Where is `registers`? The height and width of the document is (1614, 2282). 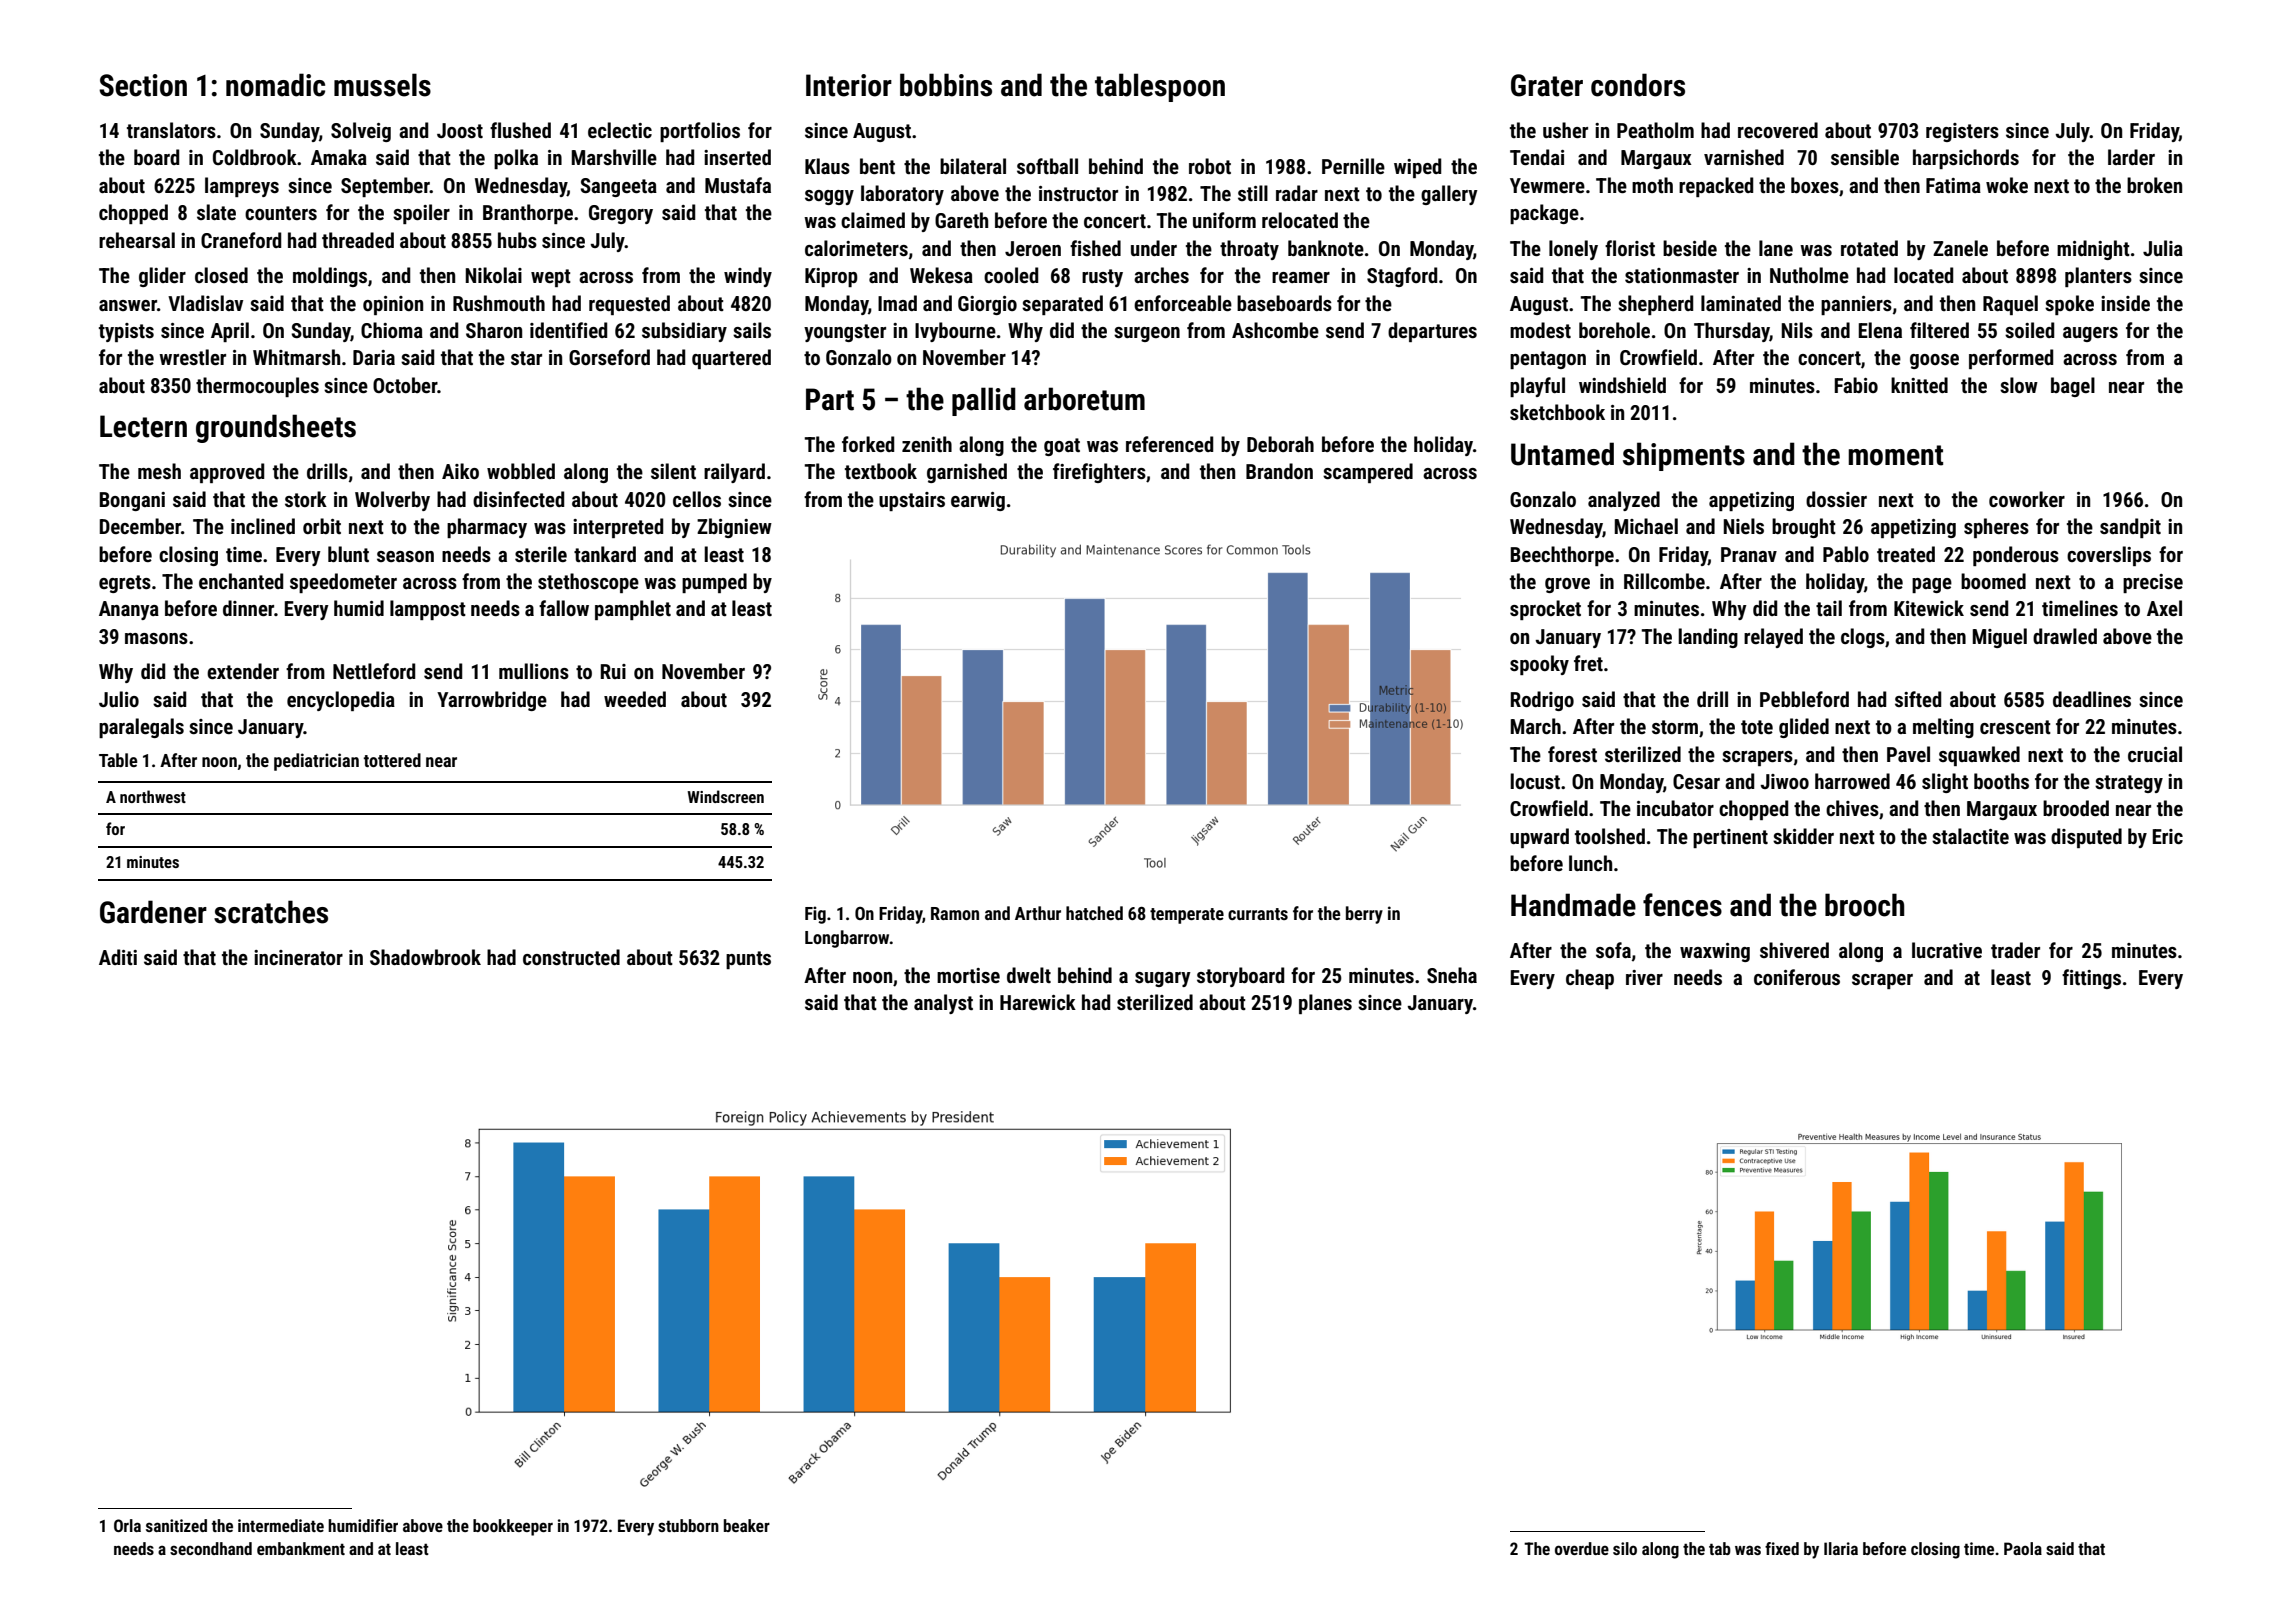 registers is located at coordinates (1962, 132).
